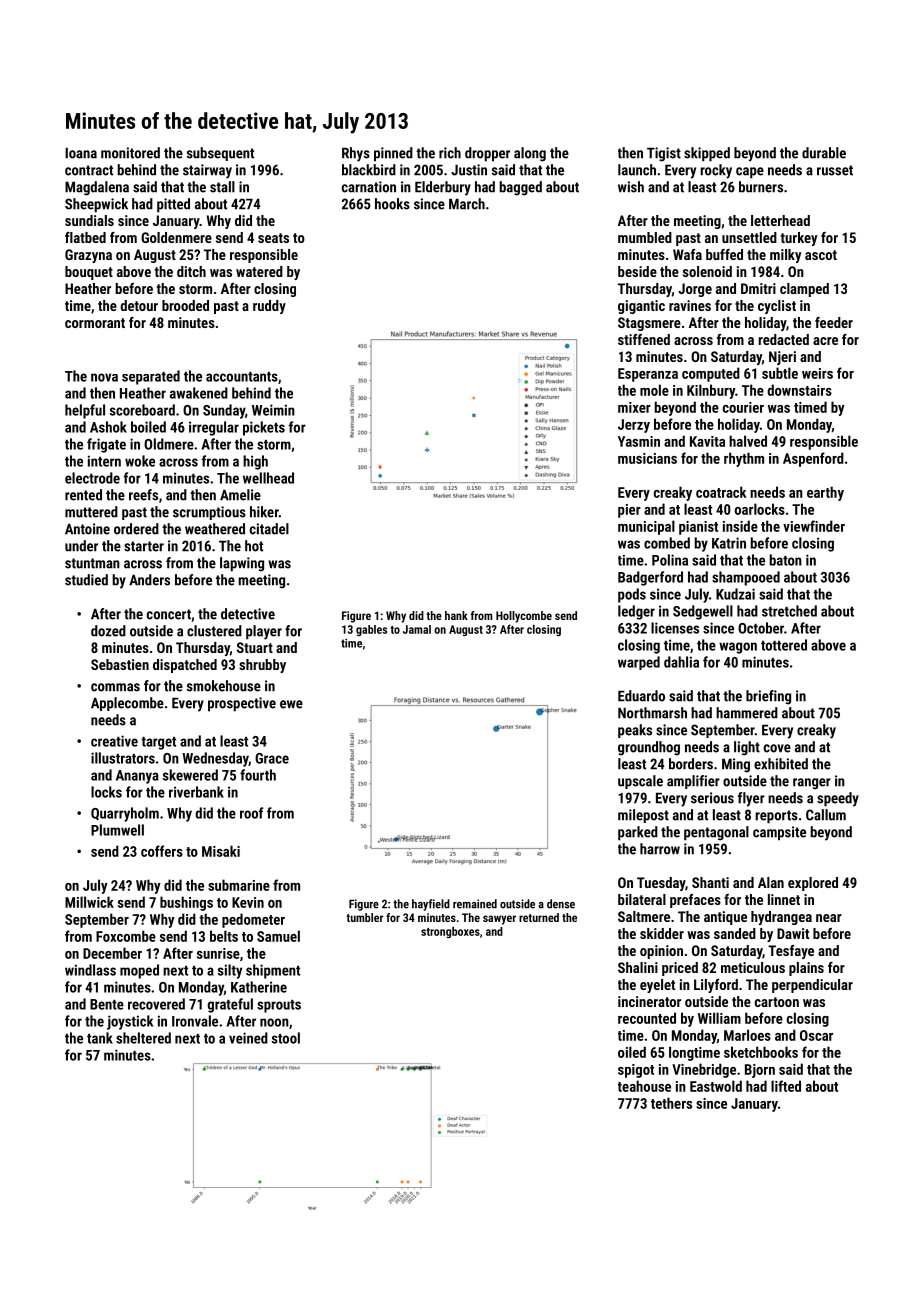 The width and height of the screenshot is (924, 1308). I want to click on tethers, so click(671, 1103).
